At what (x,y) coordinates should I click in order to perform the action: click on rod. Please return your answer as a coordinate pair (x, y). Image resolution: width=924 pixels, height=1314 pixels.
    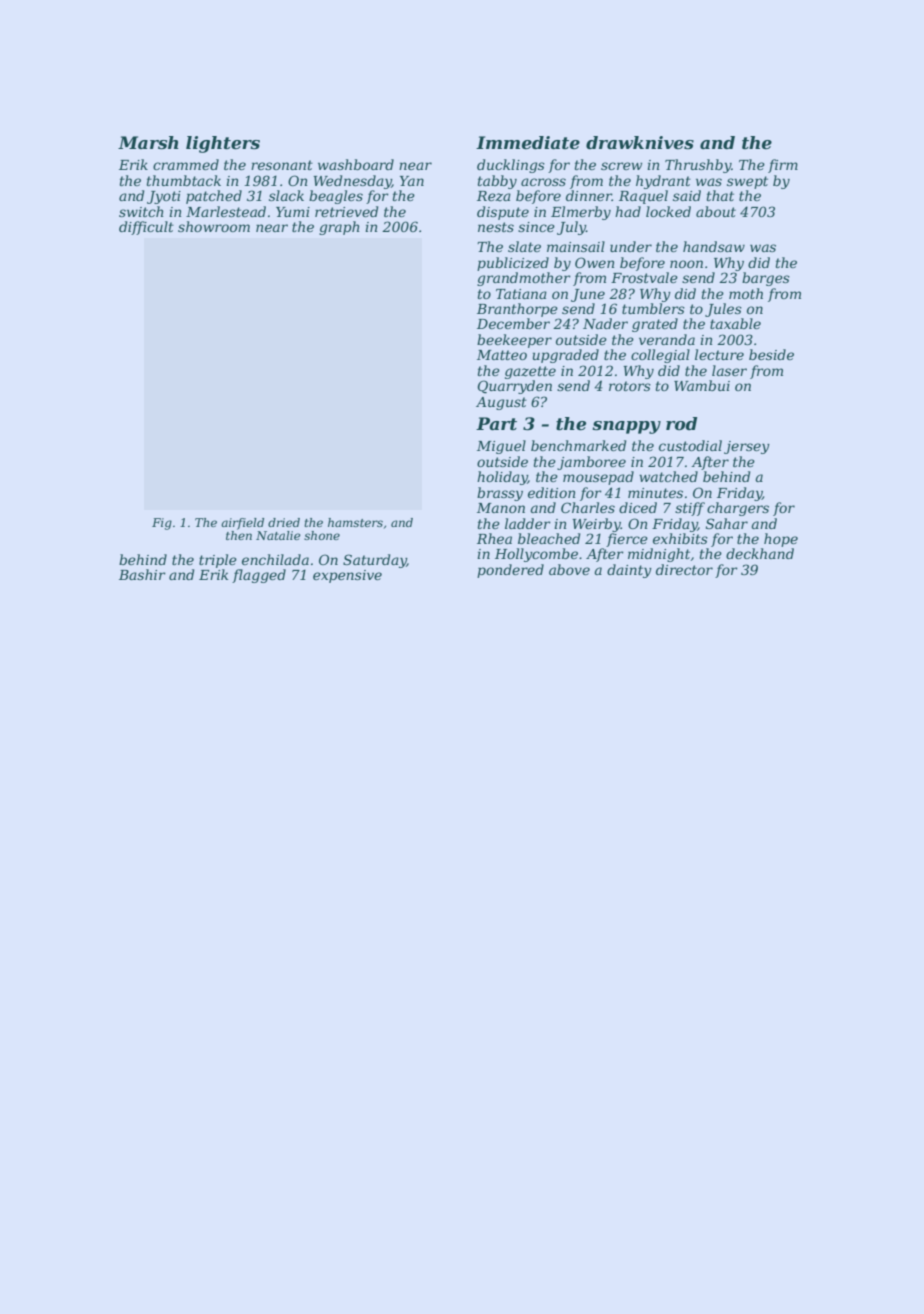
    Looking at the image, I should click on (681, 423).
